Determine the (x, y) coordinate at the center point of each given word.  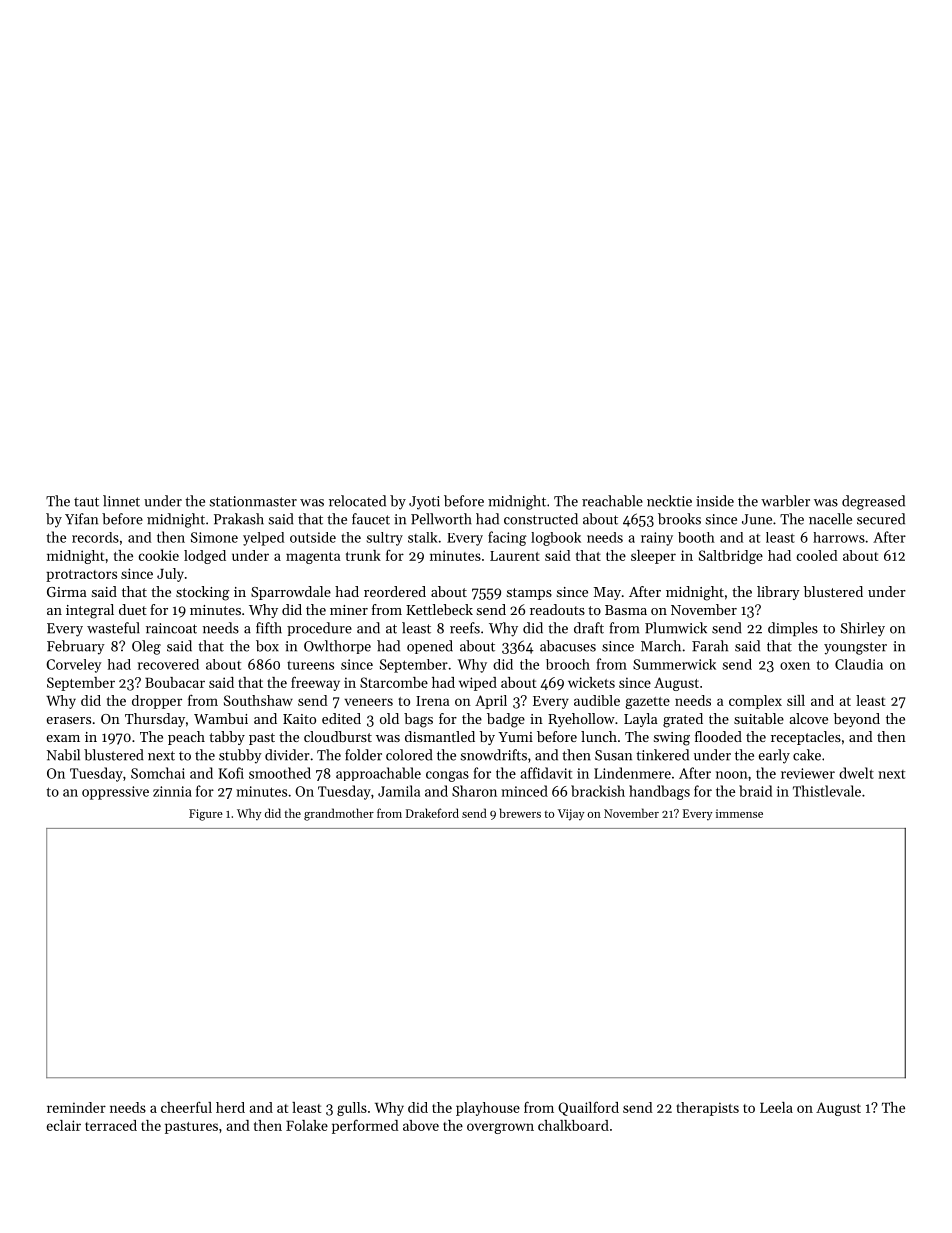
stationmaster (253, 501)
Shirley (863, 629)
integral (90, 611)
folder (363, 755)
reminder (76, 1107)
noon (732, 775)
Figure (206, 815)
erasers (69, 720)
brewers (520, 813)
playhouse (488, 1109)
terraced (111, 1125)
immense (739, 813)
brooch (568, 664)
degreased (873, 502)
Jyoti (424, 503)
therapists (707, 1109)
